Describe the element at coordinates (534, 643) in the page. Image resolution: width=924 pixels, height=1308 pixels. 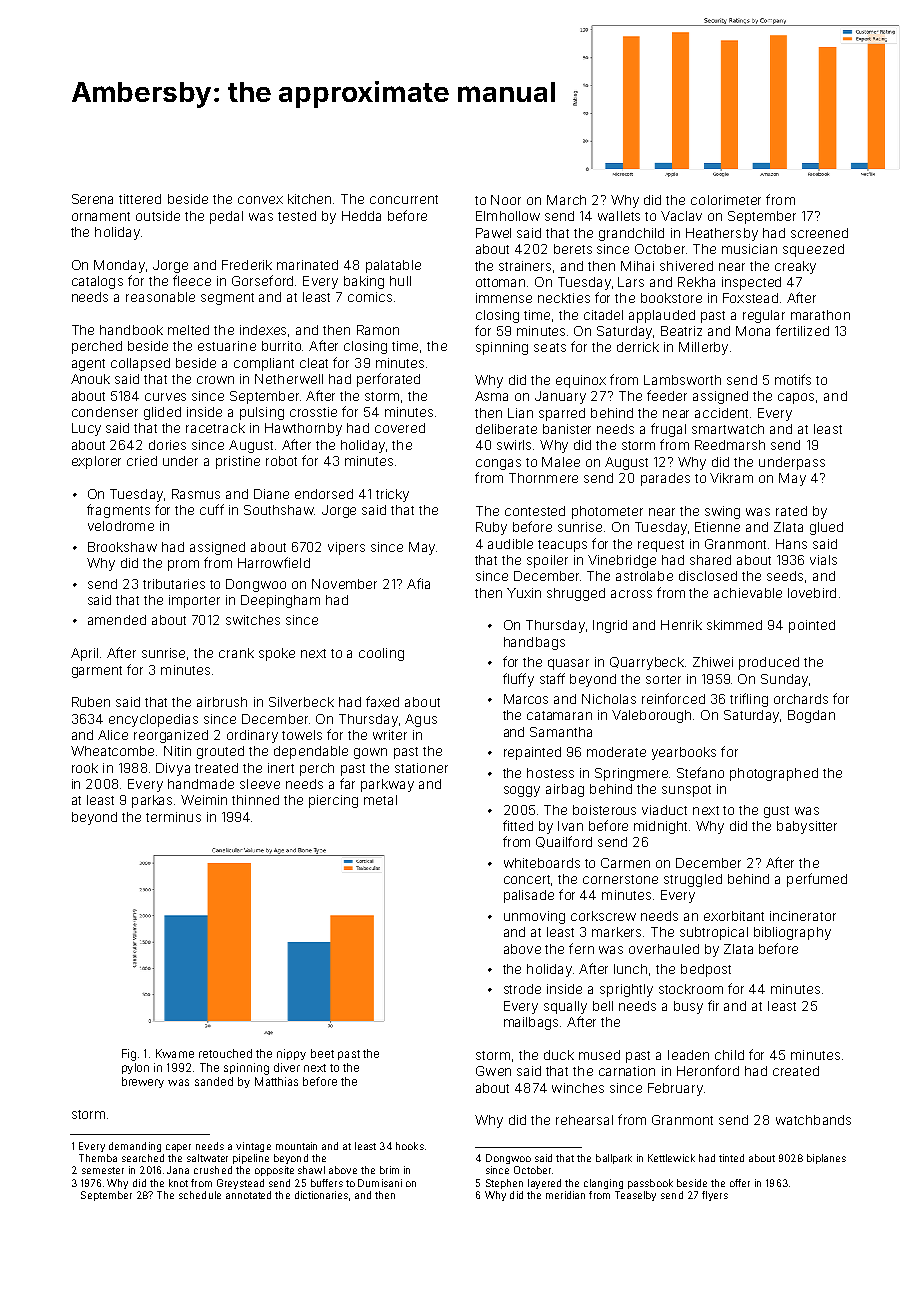
I see `handbags` at that location.
